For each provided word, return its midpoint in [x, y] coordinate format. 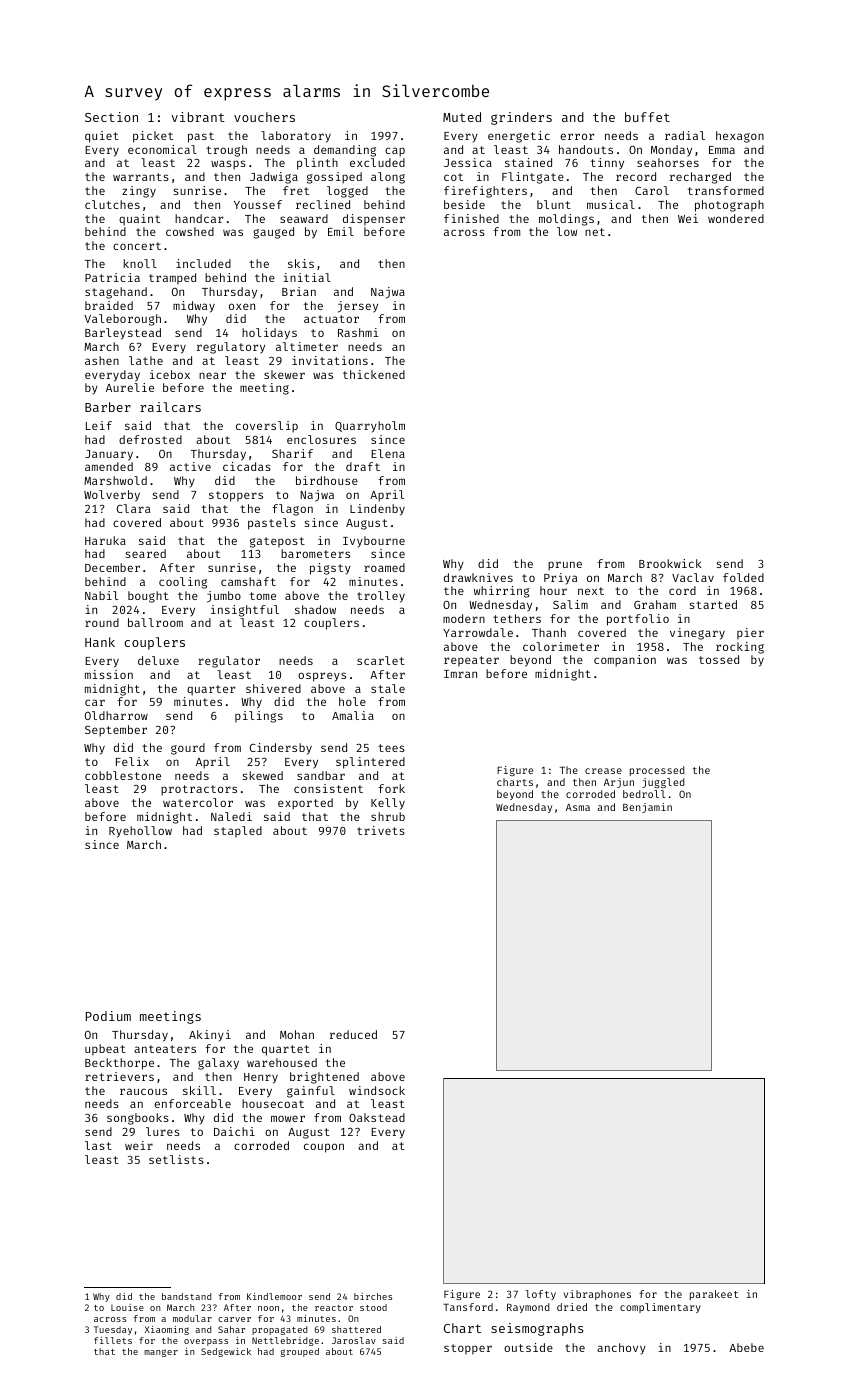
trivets [381, 830]
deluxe [158, 660]
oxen [242, 306]
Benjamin [647, 808]
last [98, 1145]
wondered [736, 218]
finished [471, 218]
